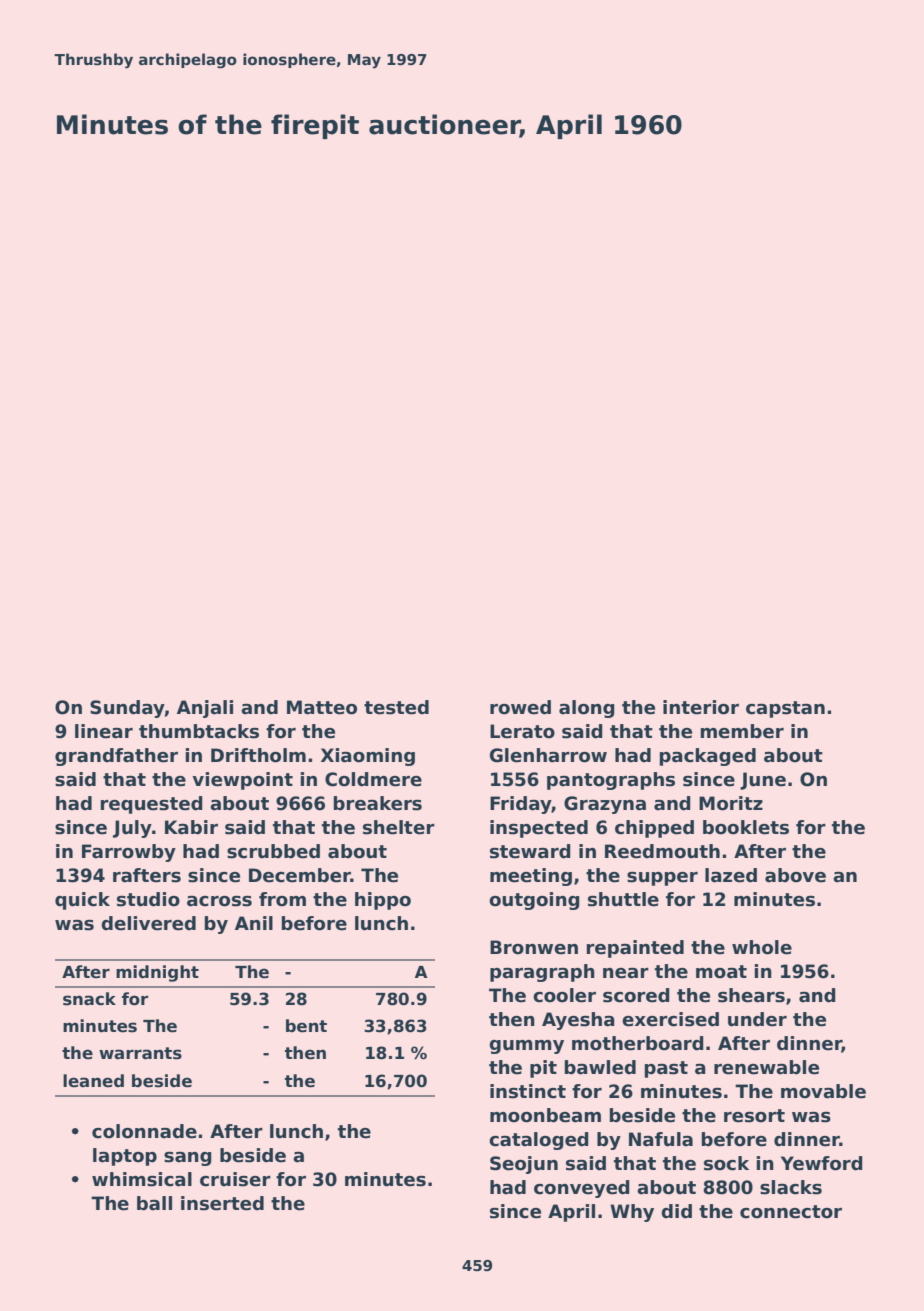 This screenshot has width=924, height=1311. I want to click on capstan, so click(785, 709).
